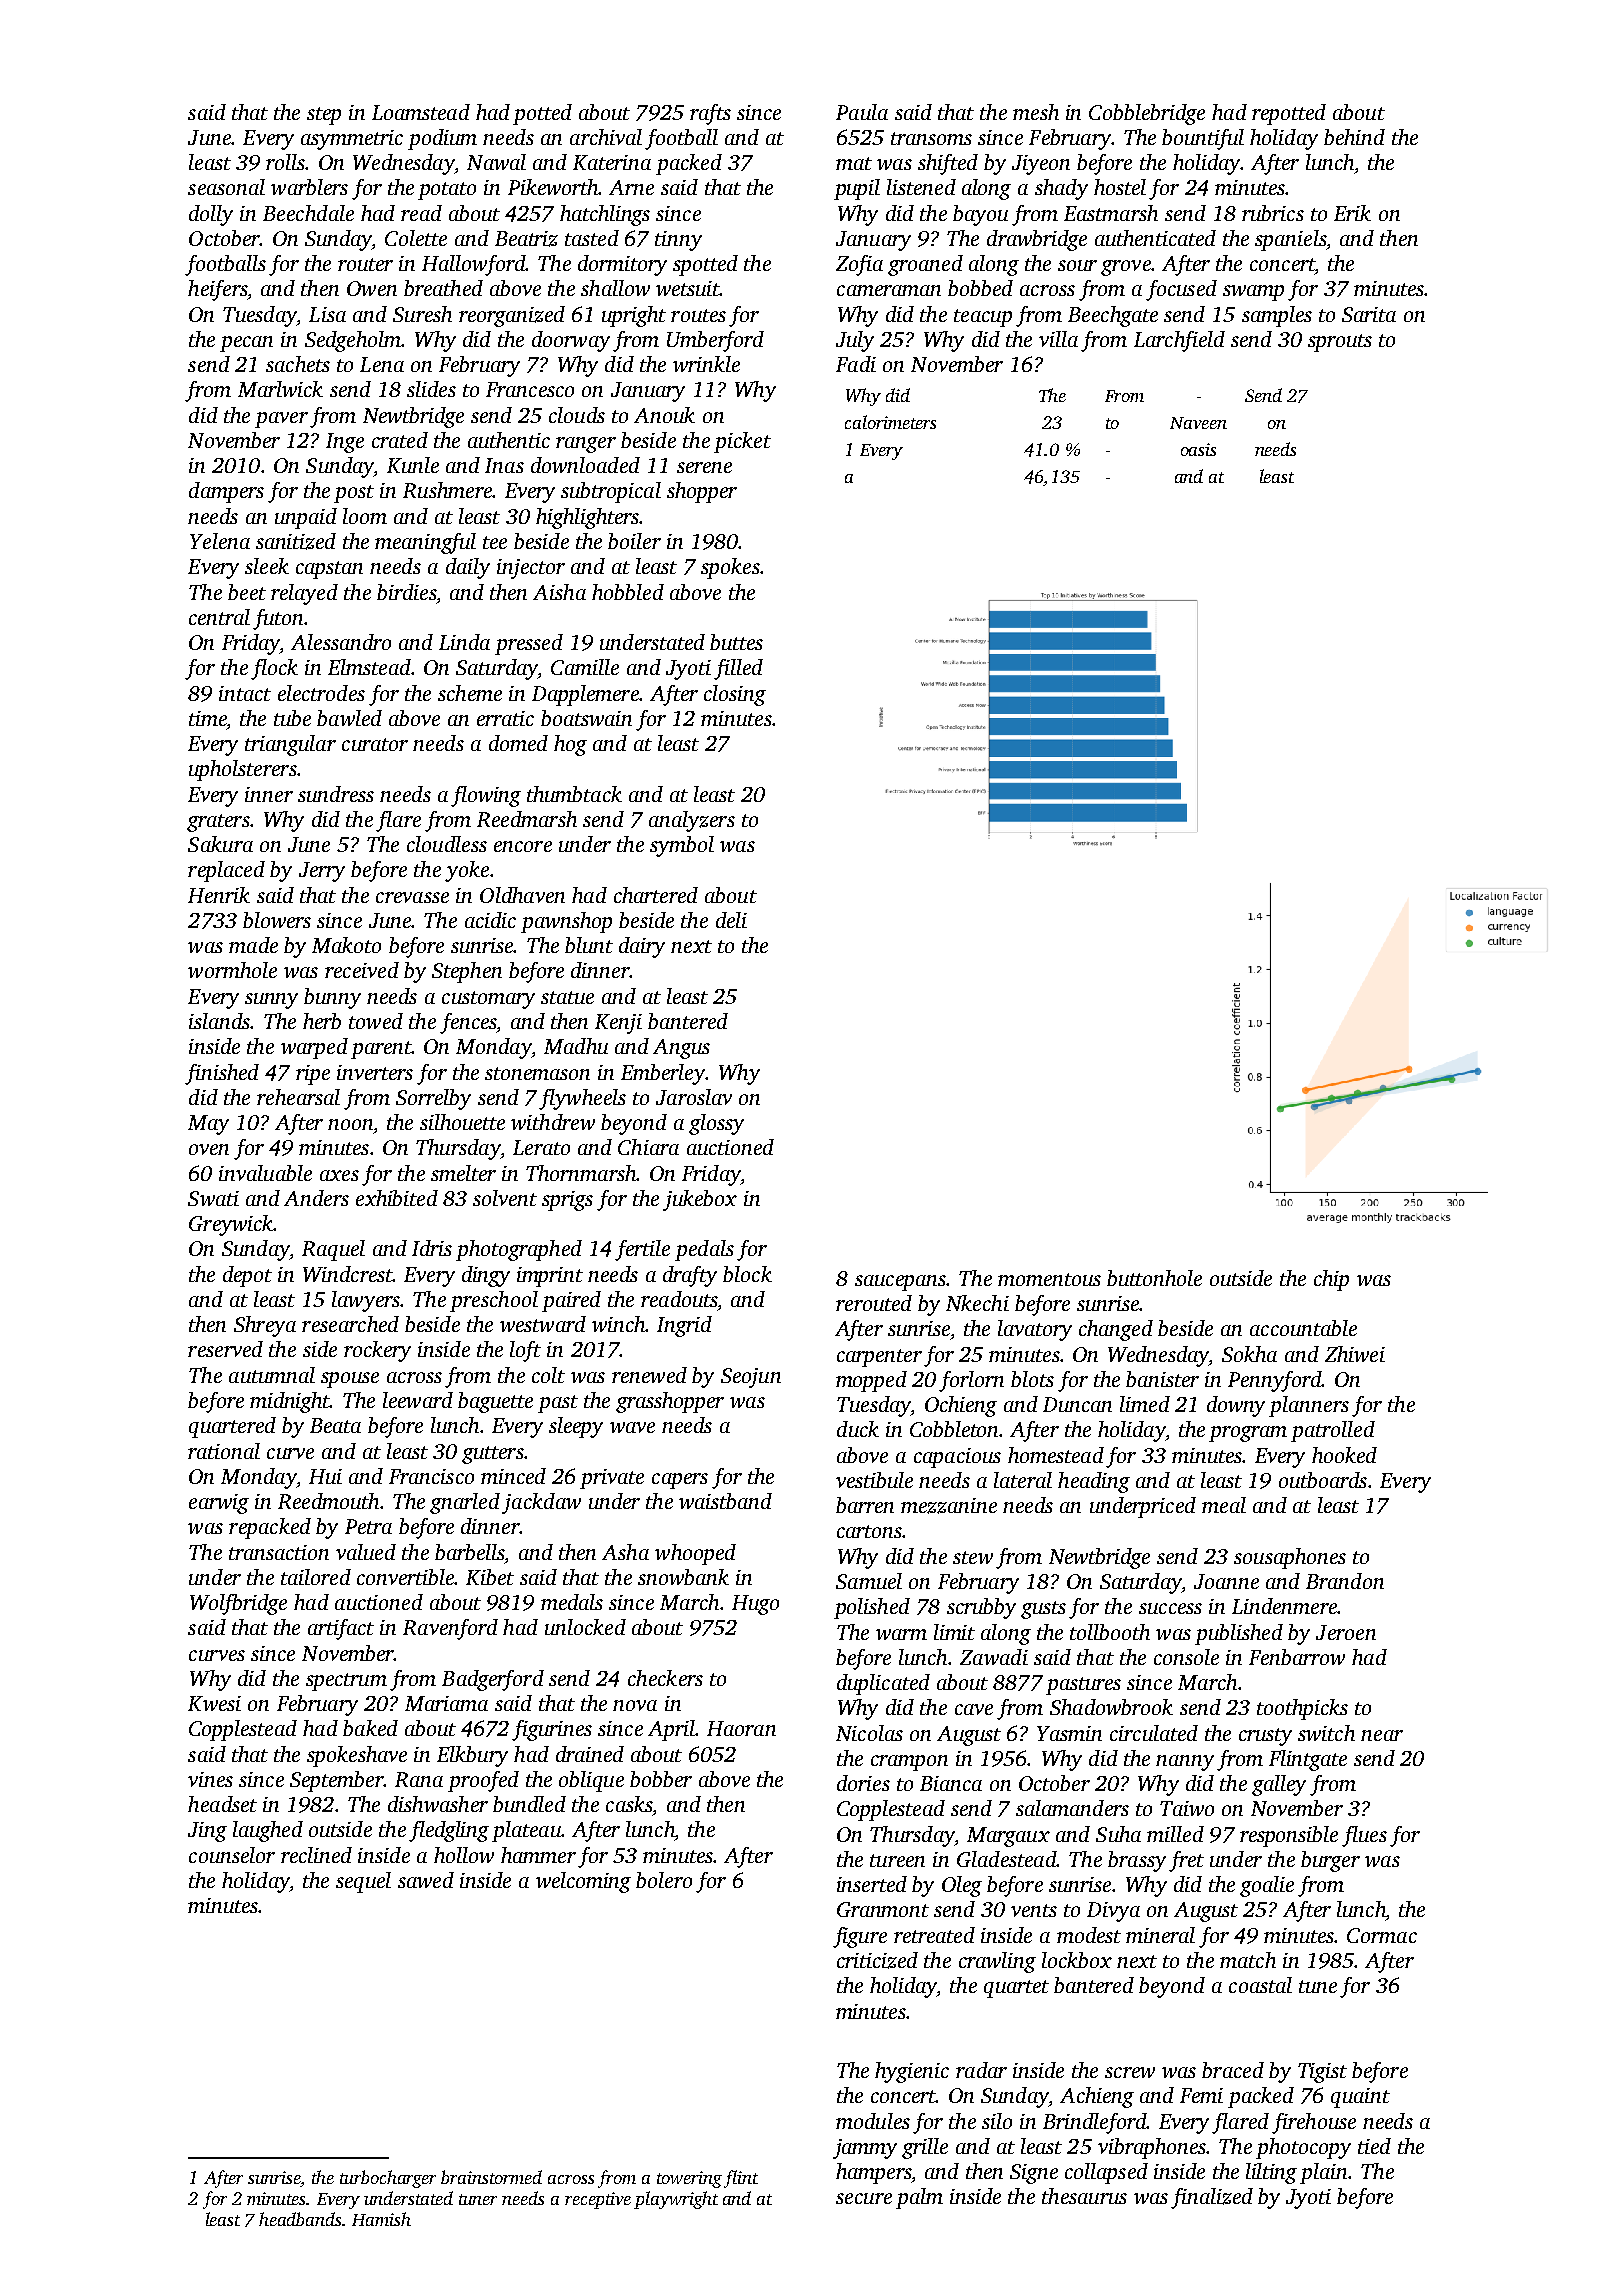  What do you see at coordinates (493, 1455) in the screenshot?
I see `gutters` at bounding box center [493, 1455].
